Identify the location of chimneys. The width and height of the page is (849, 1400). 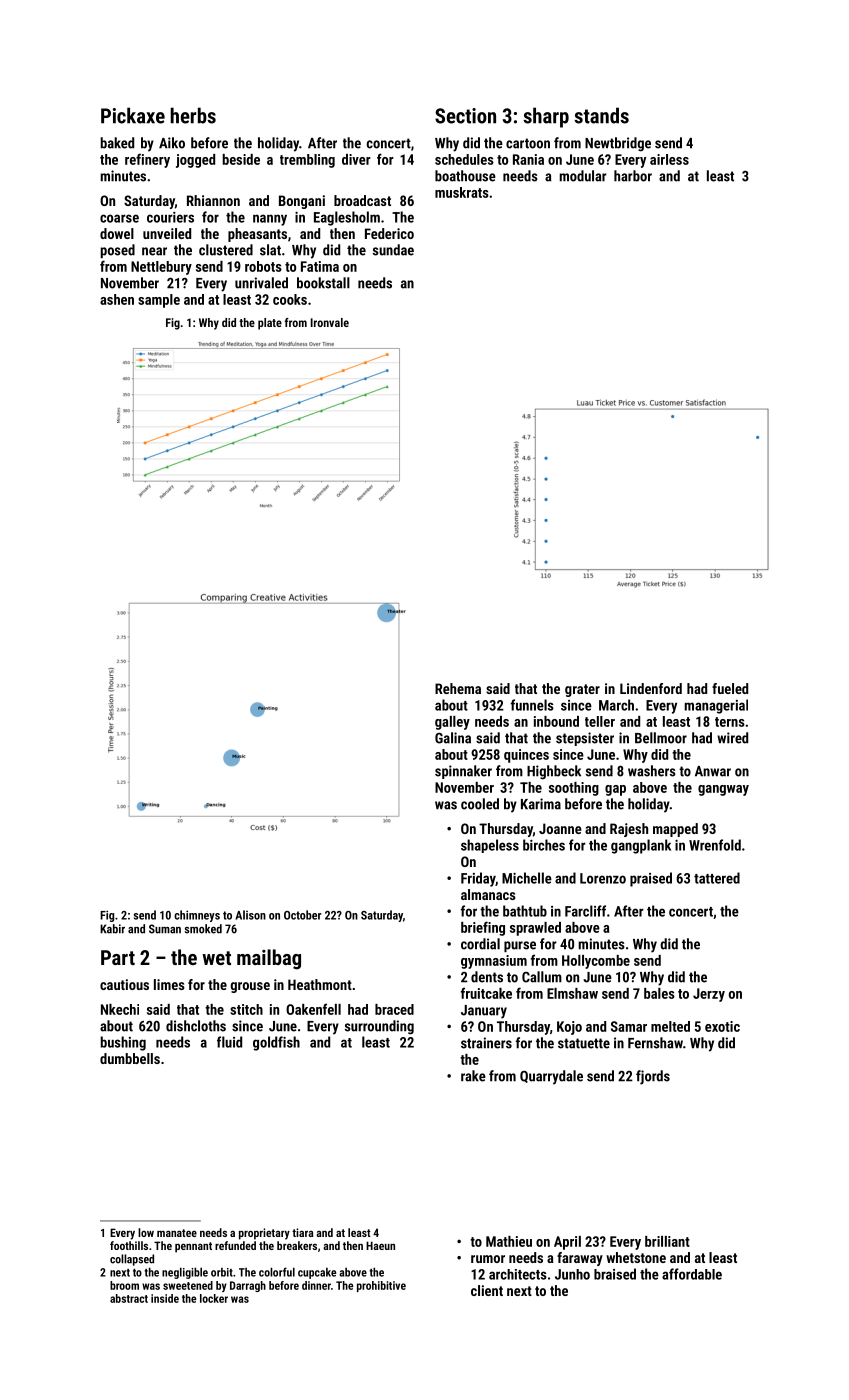
(197, 916).
